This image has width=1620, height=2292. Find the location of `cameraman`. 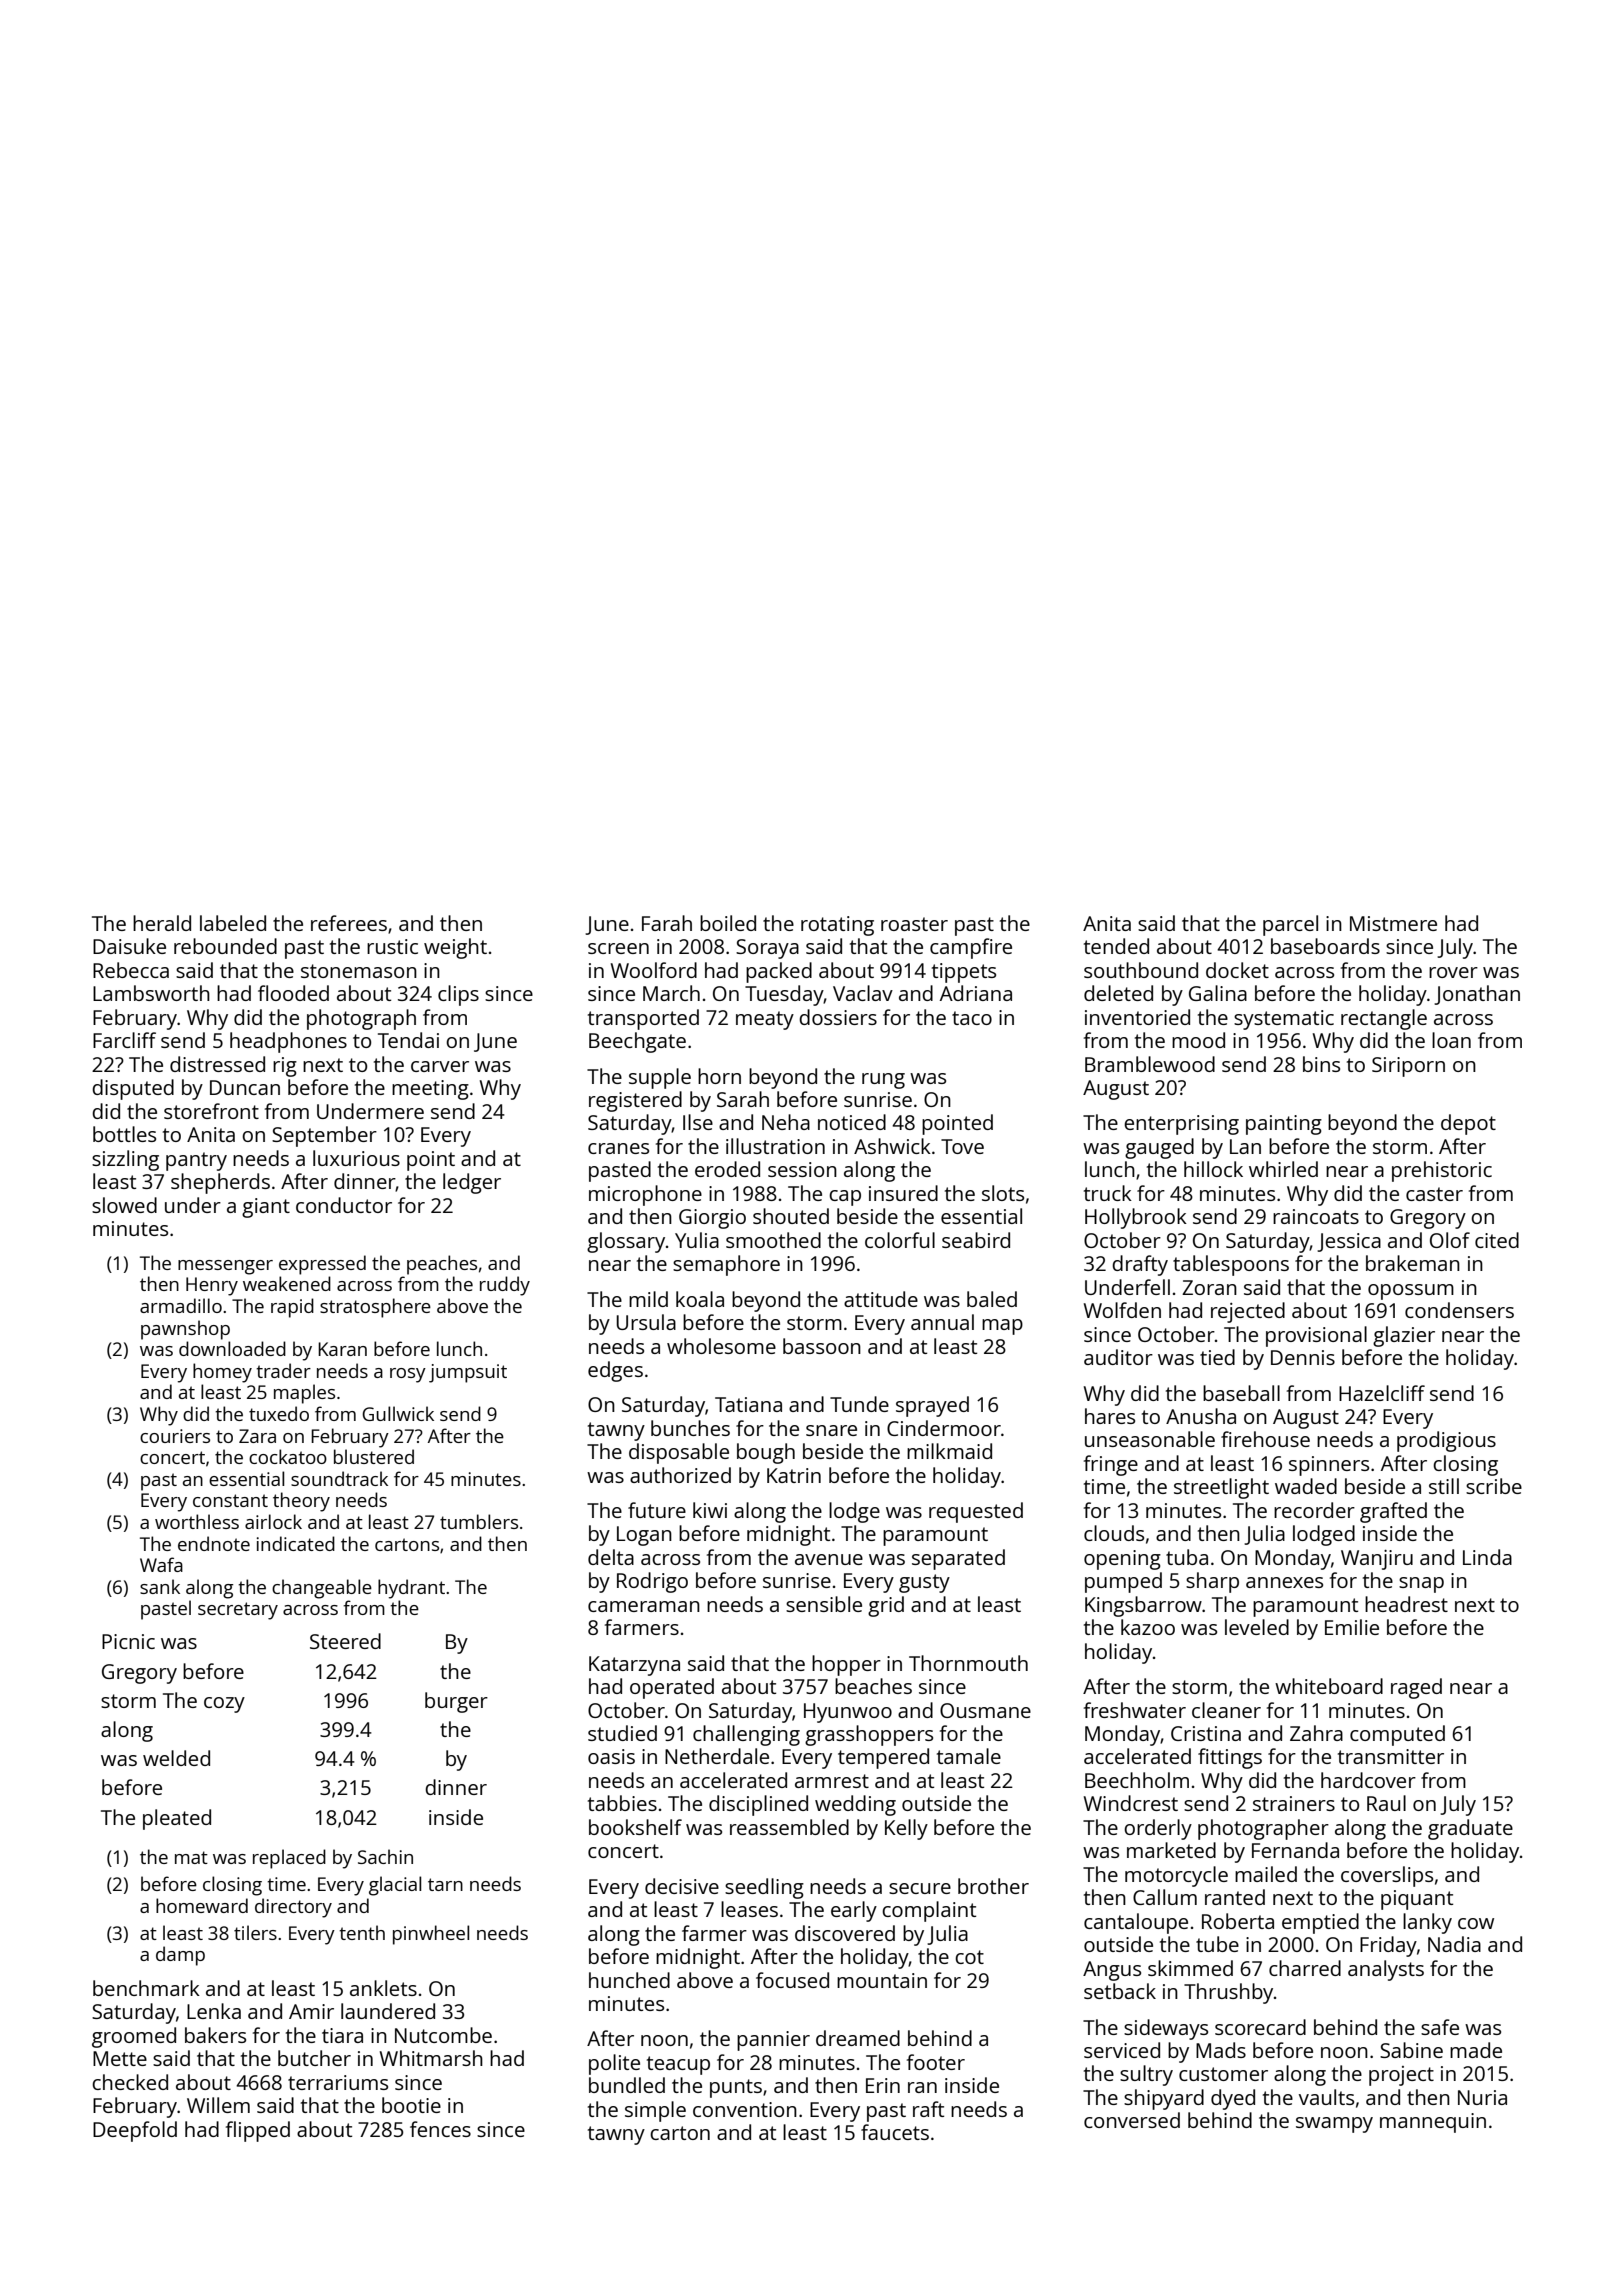

cameraman is located at coordinates (644, 1606).
